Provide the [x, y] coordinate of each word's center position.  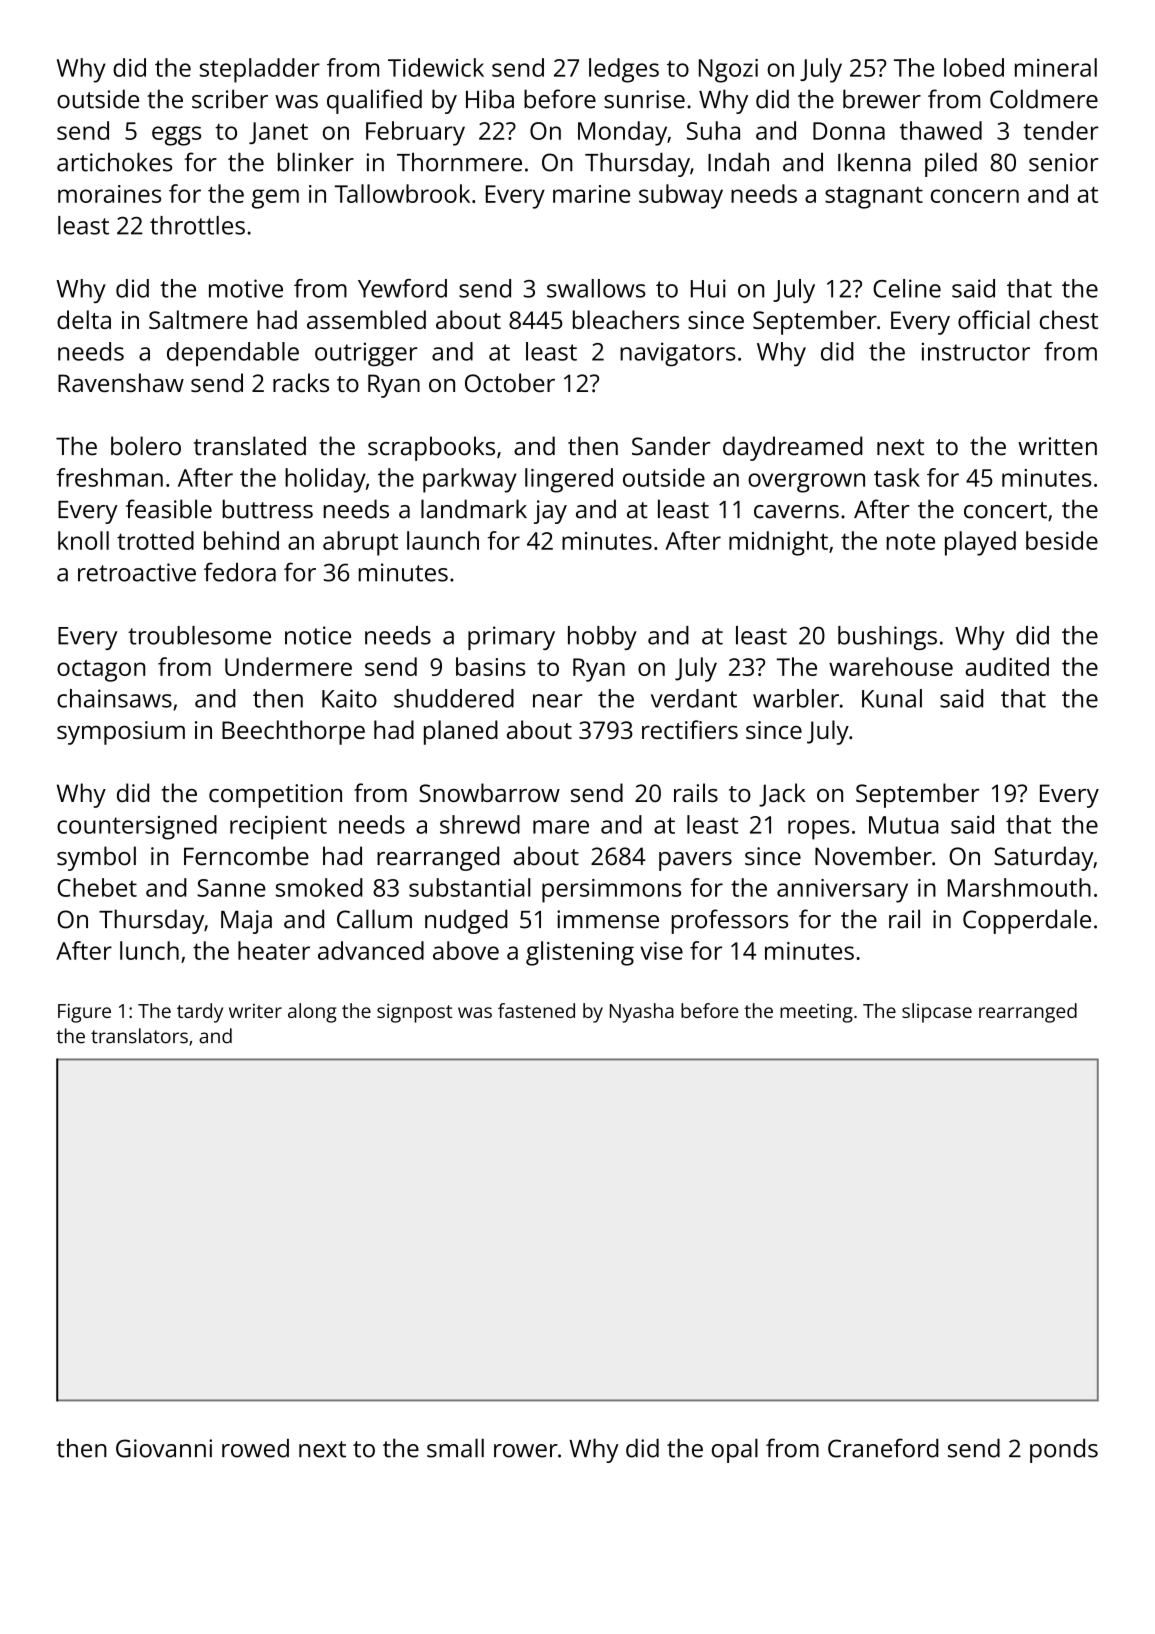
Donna [849, 131]
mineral [1056, 67]
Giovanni [164, 1448]
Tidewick [436, 67]
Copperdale [1027, 921]
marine [591, 194]
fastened [536, 1010]
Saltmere [198, 319]
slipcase [937, 1013]
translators [139, 1036]
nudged [466, 921]
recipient [278, 828]
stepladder [260, 70]
